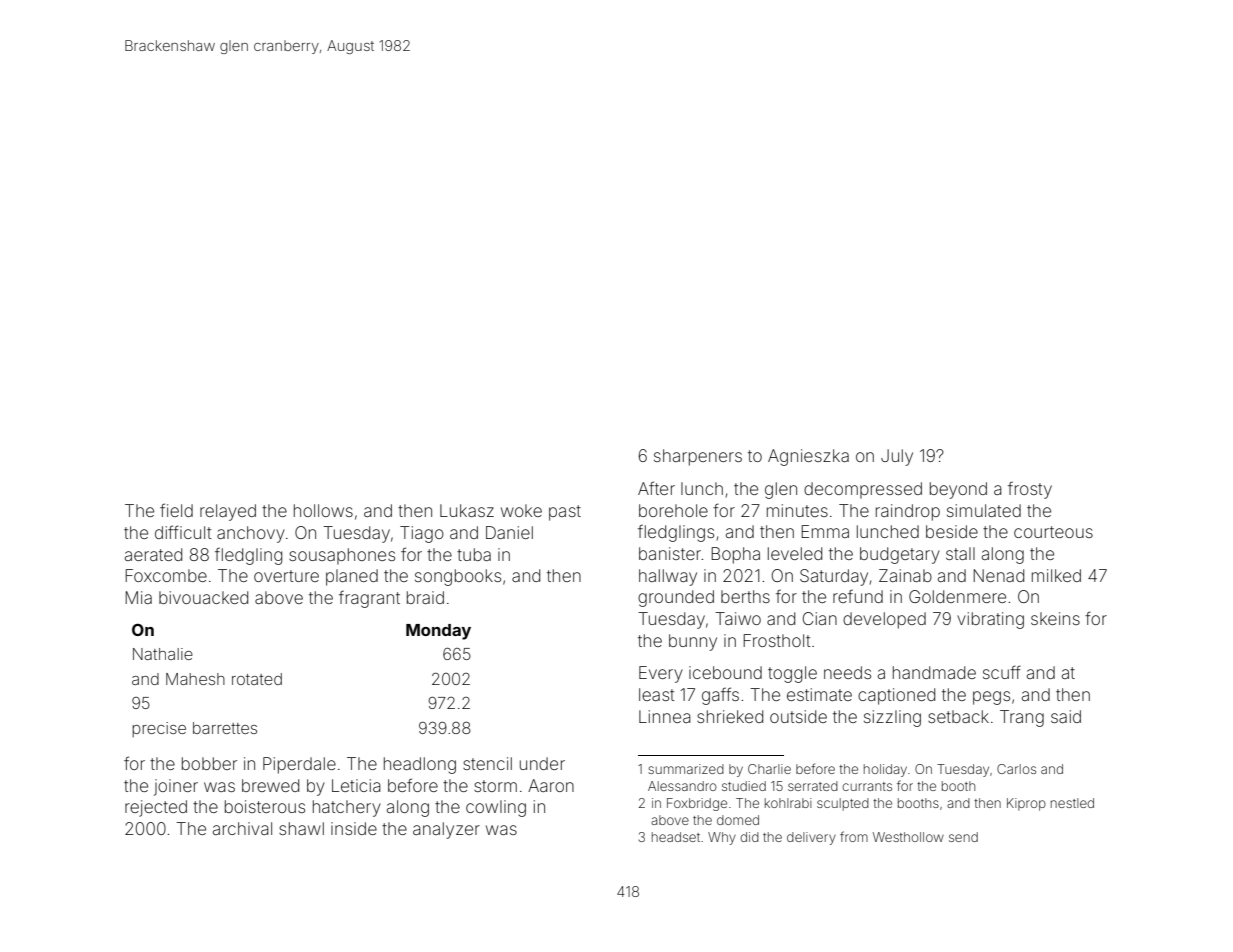 The height and width of the screenshot is (952, 1233). I want to click on said, so click(1066, 716).
